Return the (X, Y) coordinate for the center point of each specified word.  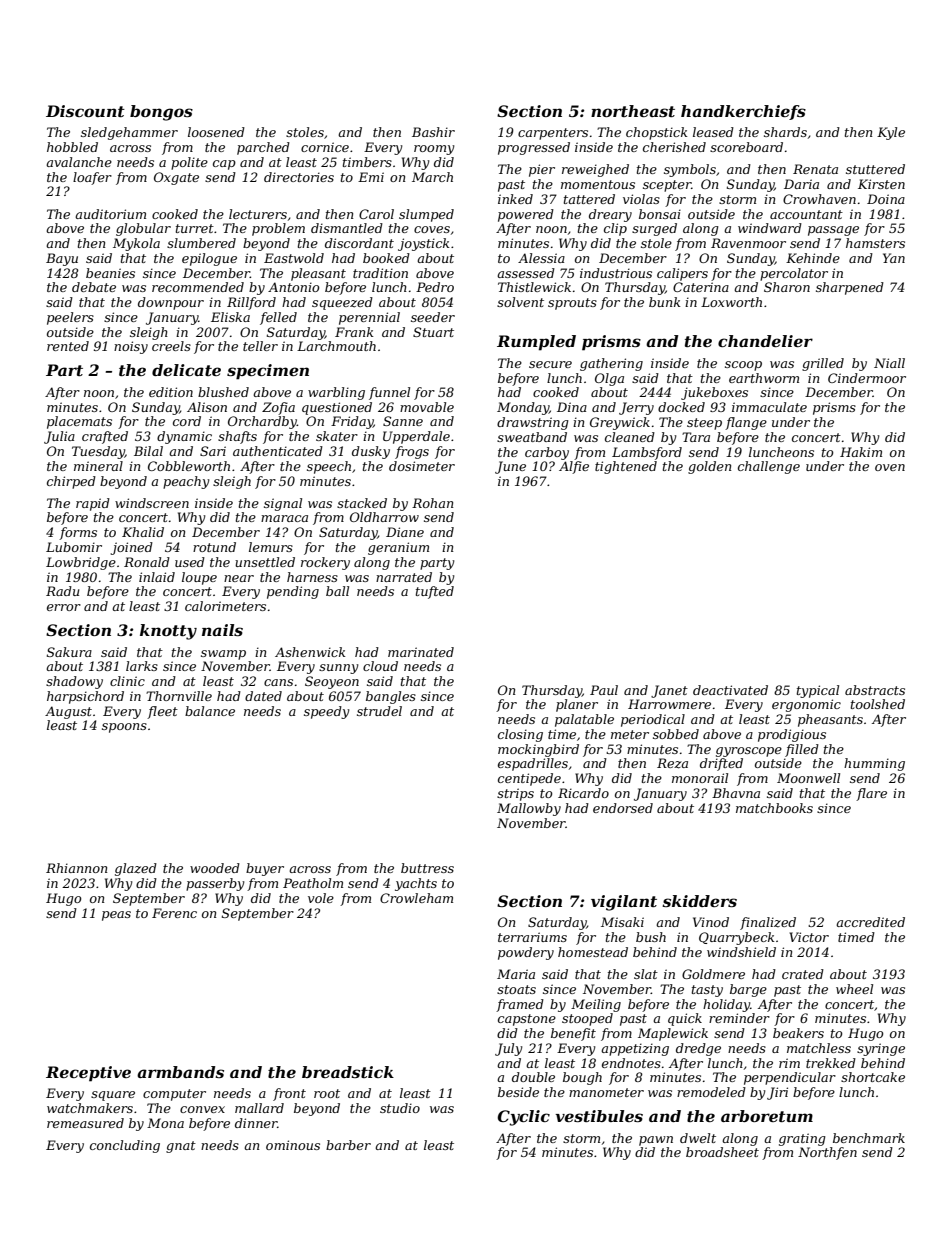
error (64, 607)
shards (785, 132)
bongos (161, 113)
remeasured (85, 1123)
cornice (325, 147)
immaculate (769, 407)
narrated (404, 577)
